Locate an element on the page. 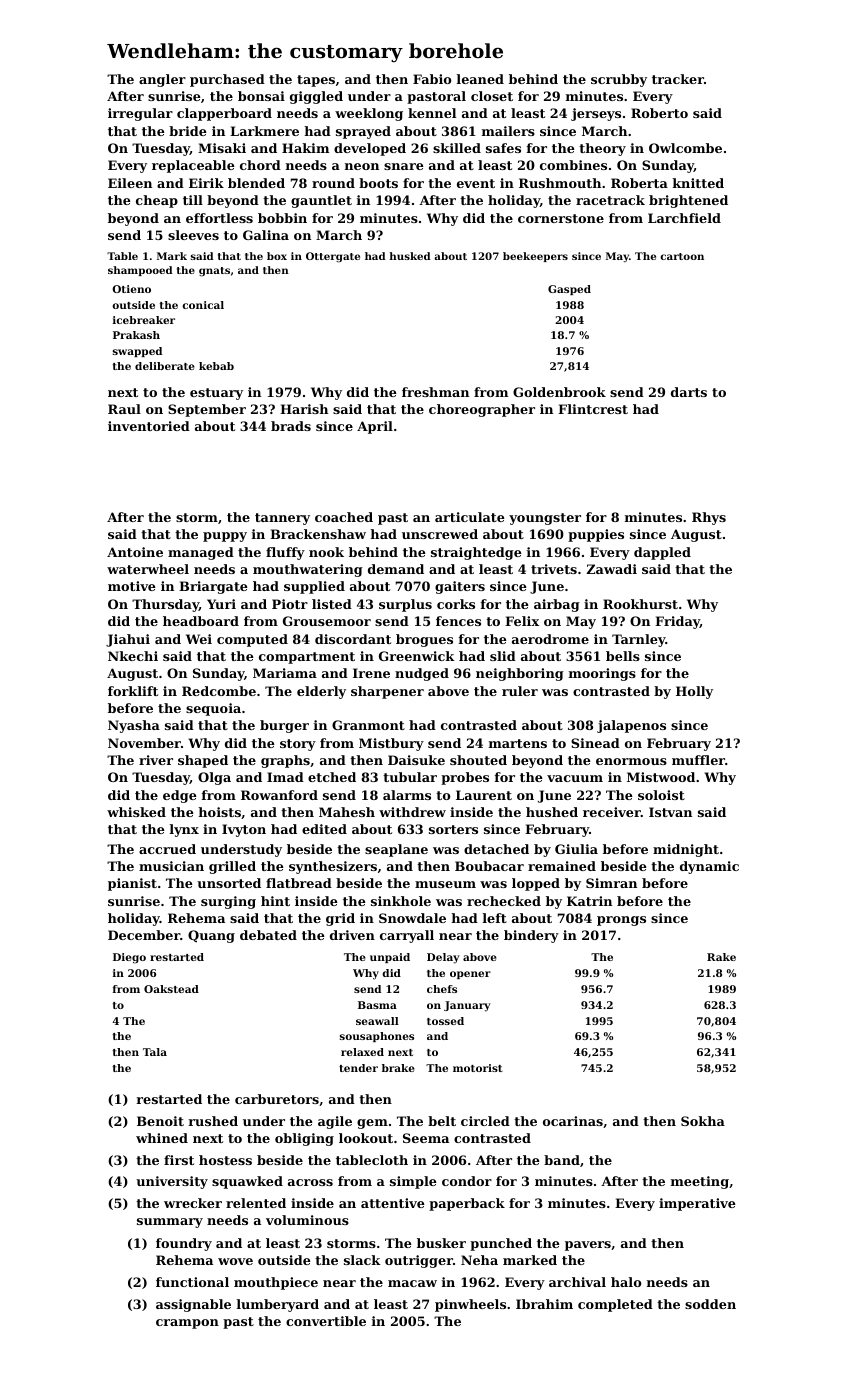  crampon is located at coordinates (187, 1324).
